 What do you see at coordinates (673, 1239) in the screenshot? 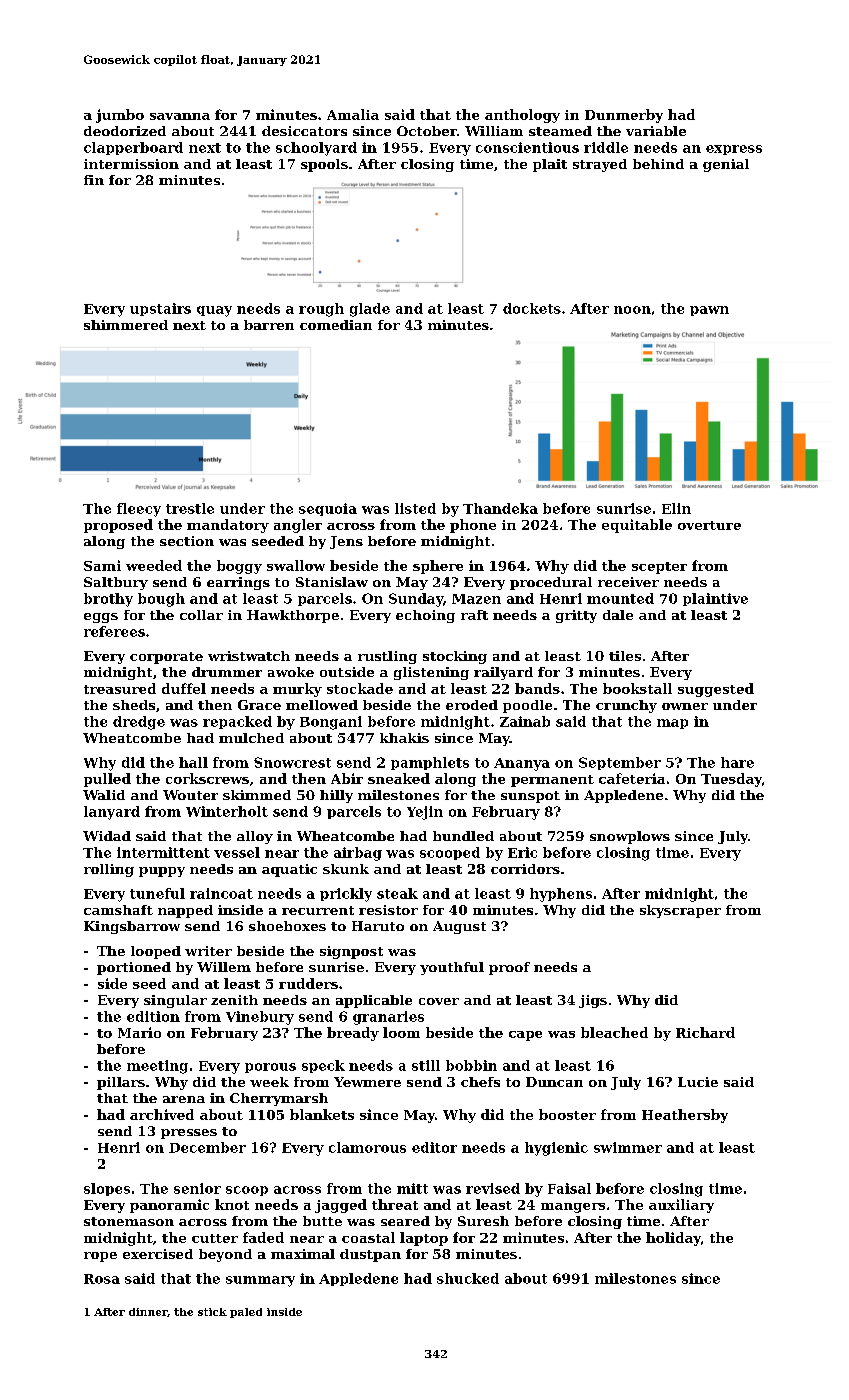
I see `holiday` at bounding box center [673, 1239].
